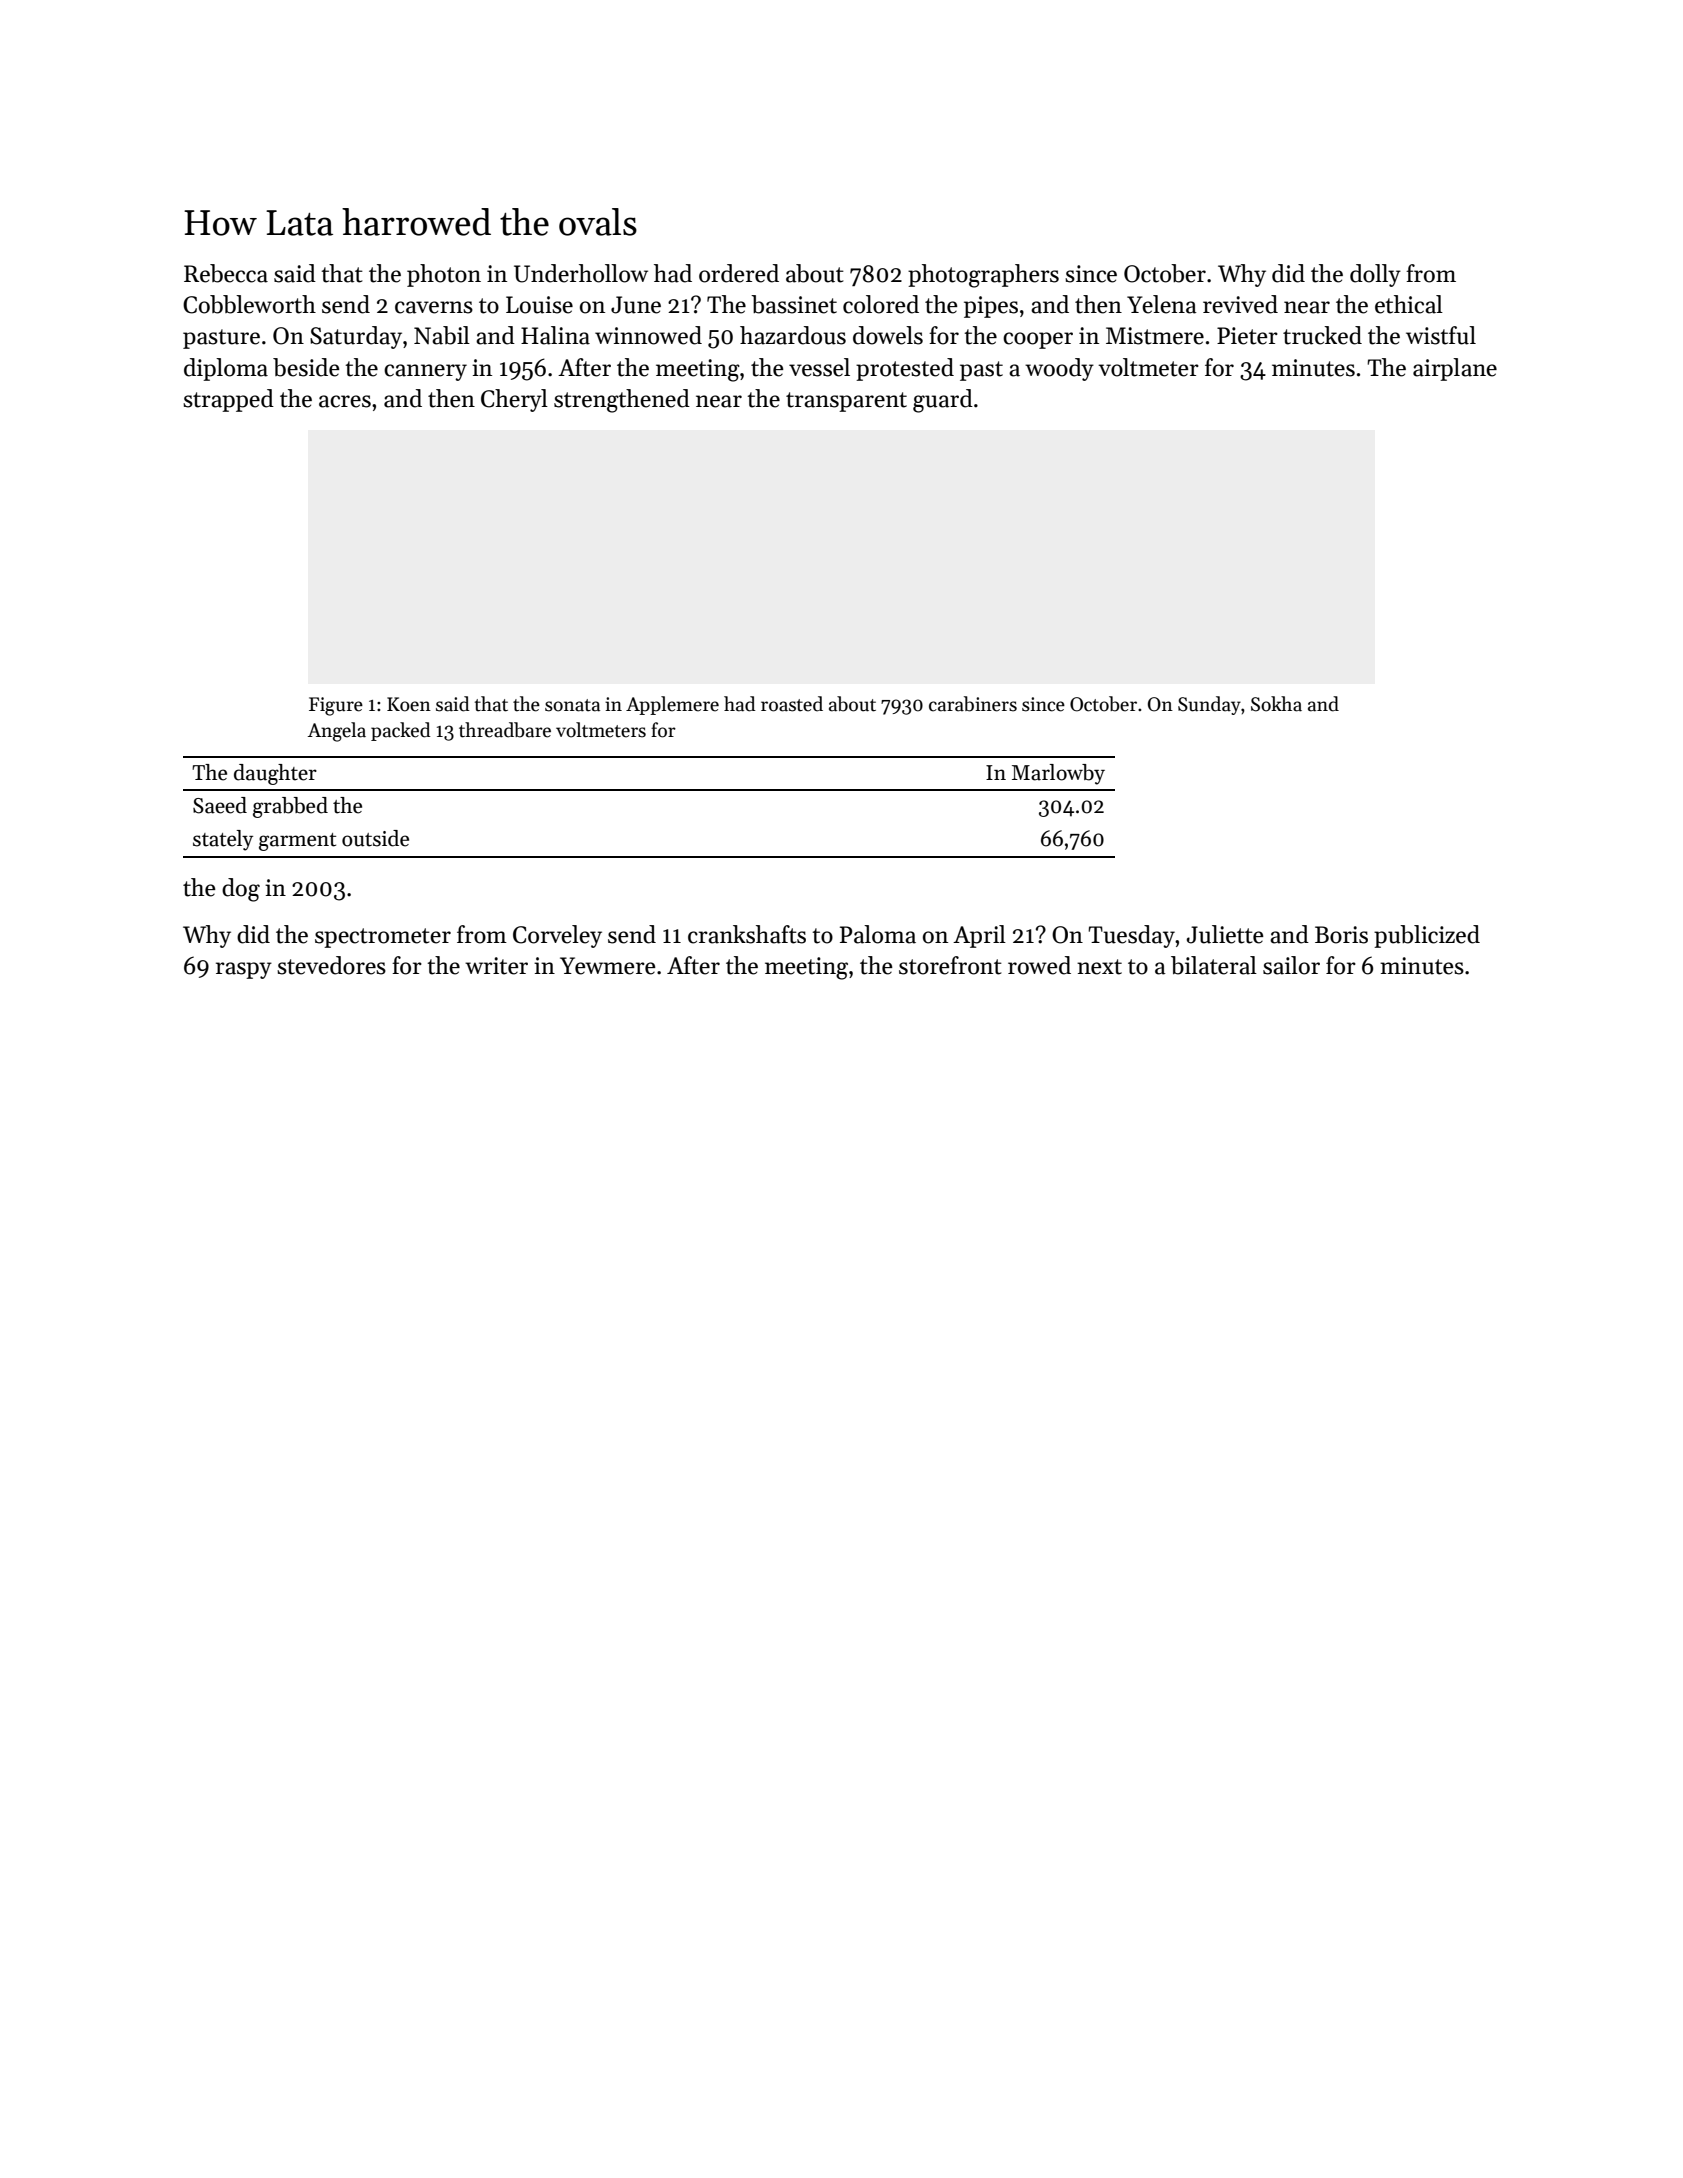  Describe the element at coordinates (1455, 369) in the page. I see `airplane` at that location.
